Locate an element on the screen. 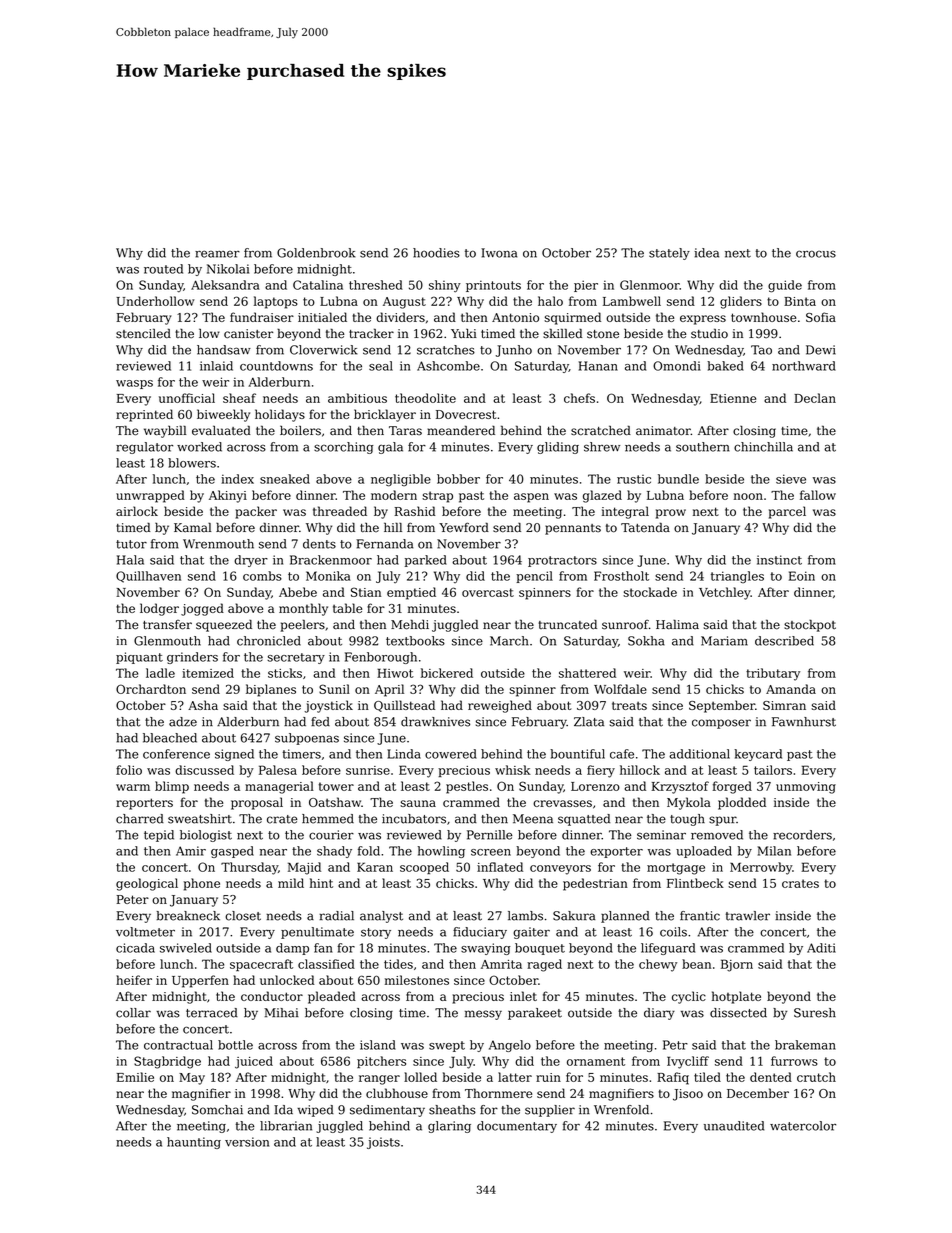 The height and width of the screenshot is (1233, 952). idea is located at coordinates (706, 253).
